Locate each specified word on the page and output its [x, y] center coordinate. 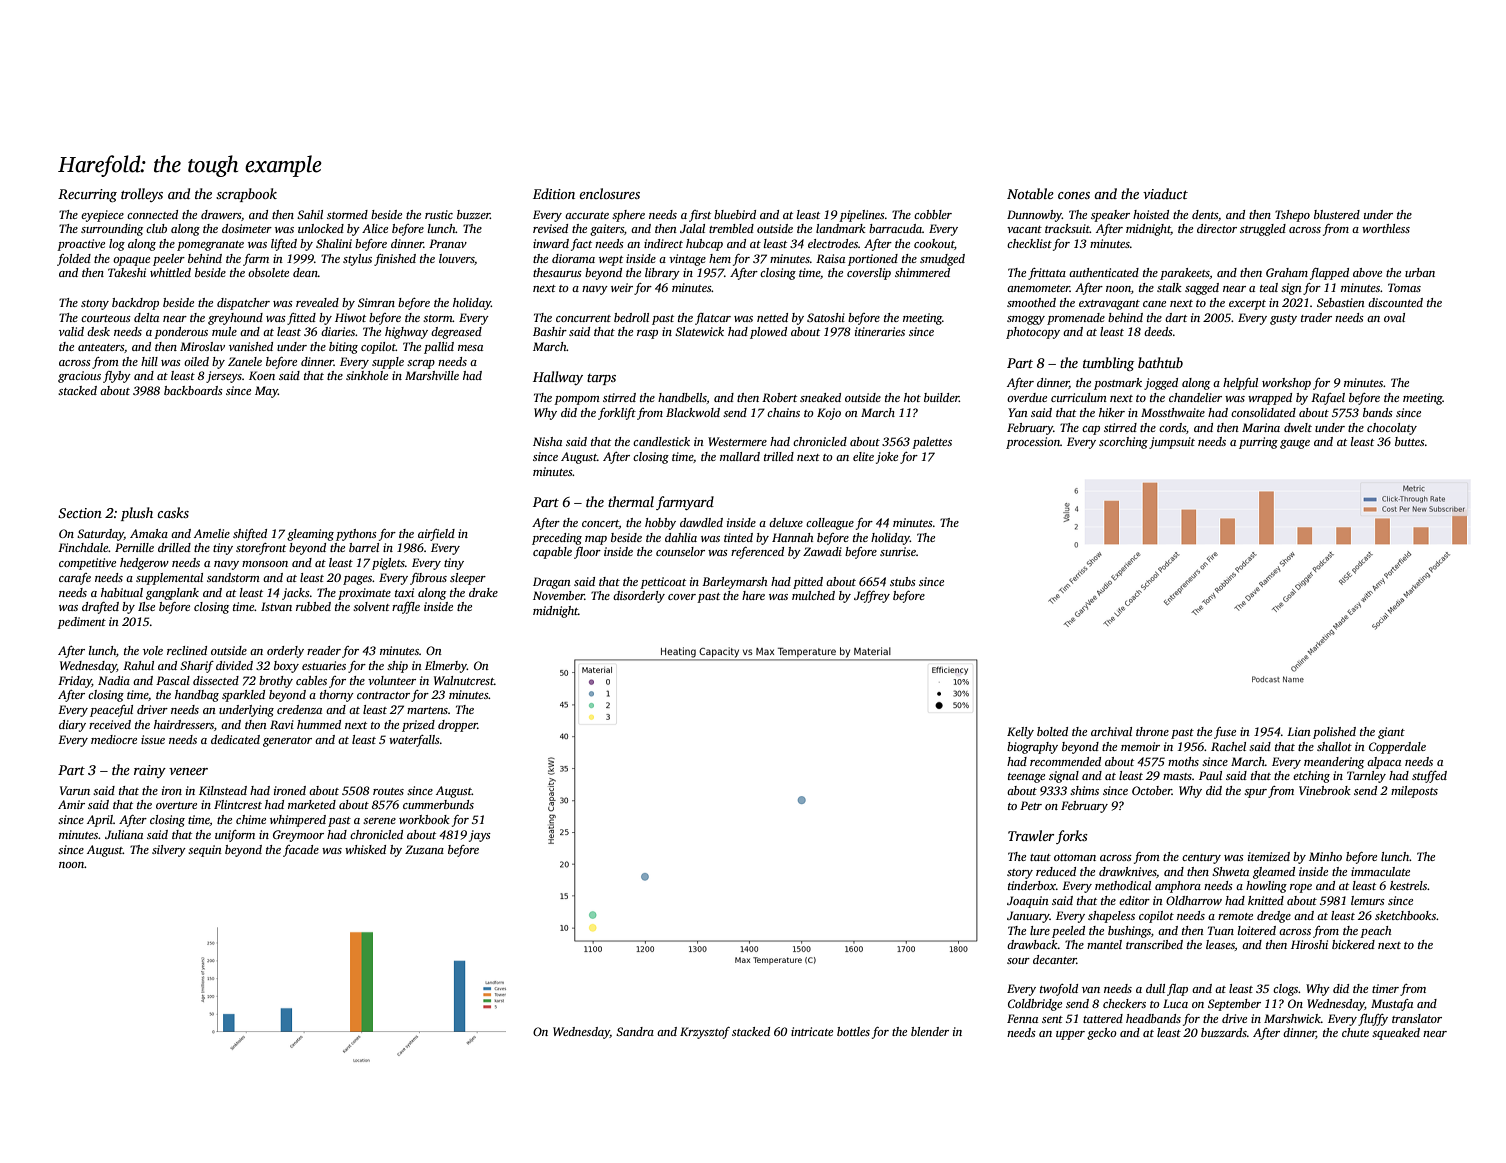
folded [74, 260]
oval [1394, 317]
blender [930, 1031]
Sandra [635, 1031]
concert [600, 523]
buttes [1410, 441]
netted [772, 317]
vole [153, 650]
